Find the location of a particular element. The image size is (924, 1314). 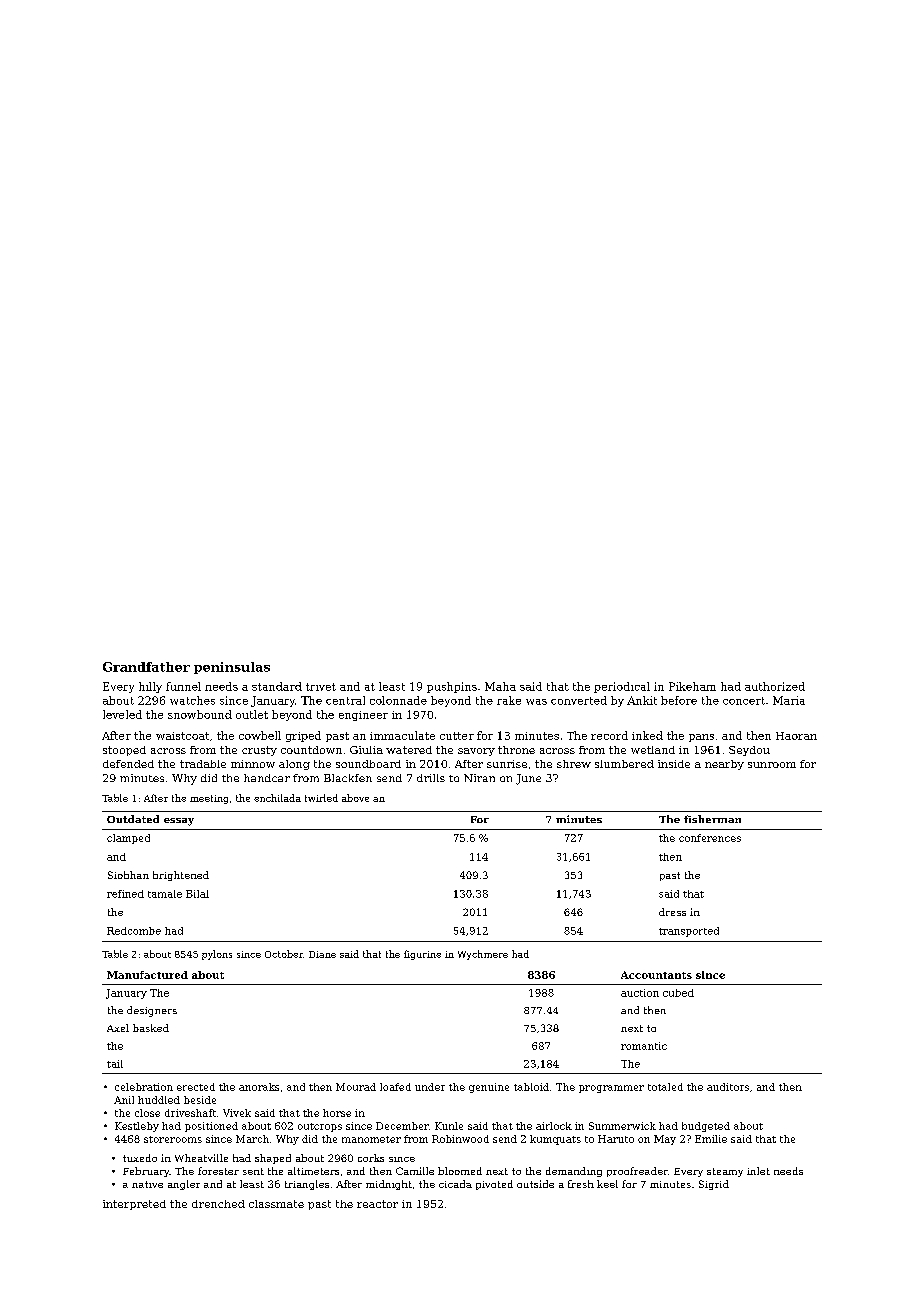

transported is located at coordinates (689, 932).
